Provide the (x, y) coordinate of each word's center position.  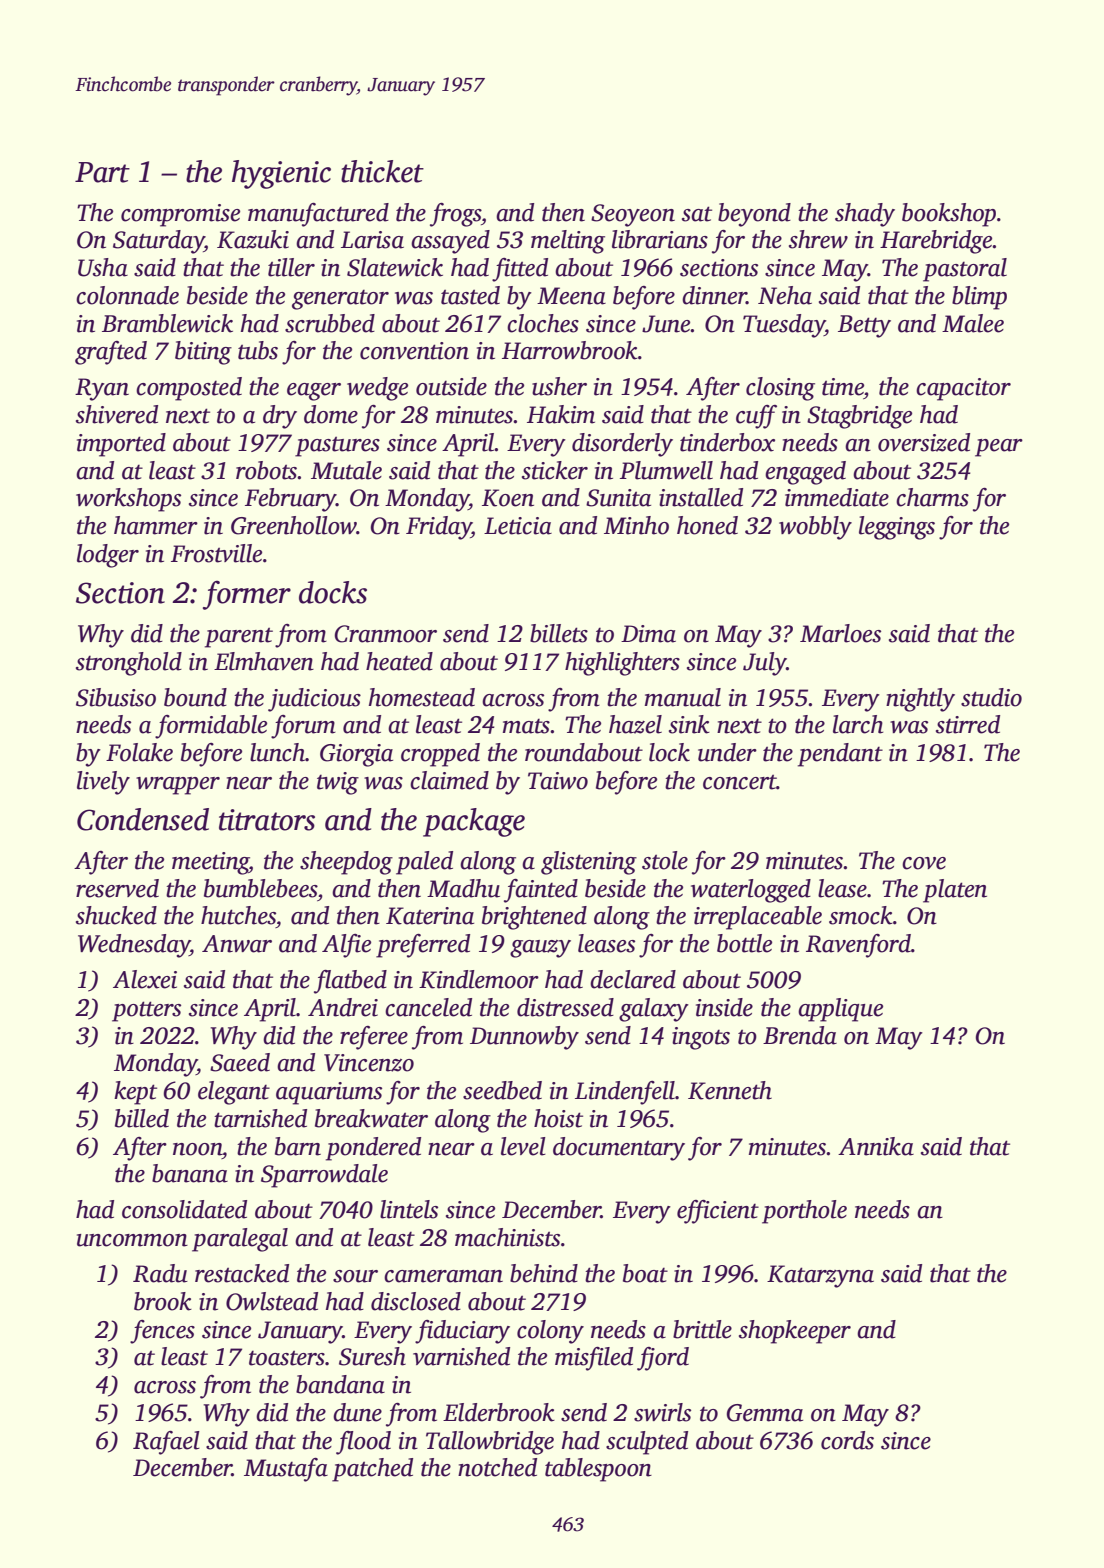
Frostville (216, 553)
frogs (455, 215)
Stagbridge (859, 417)
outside (451, 386)
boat (645, 1273)
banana (190, 1173)
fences (162, 1332)
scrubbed (330, 323)
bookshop (949, 215)
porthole (804, 1212)
